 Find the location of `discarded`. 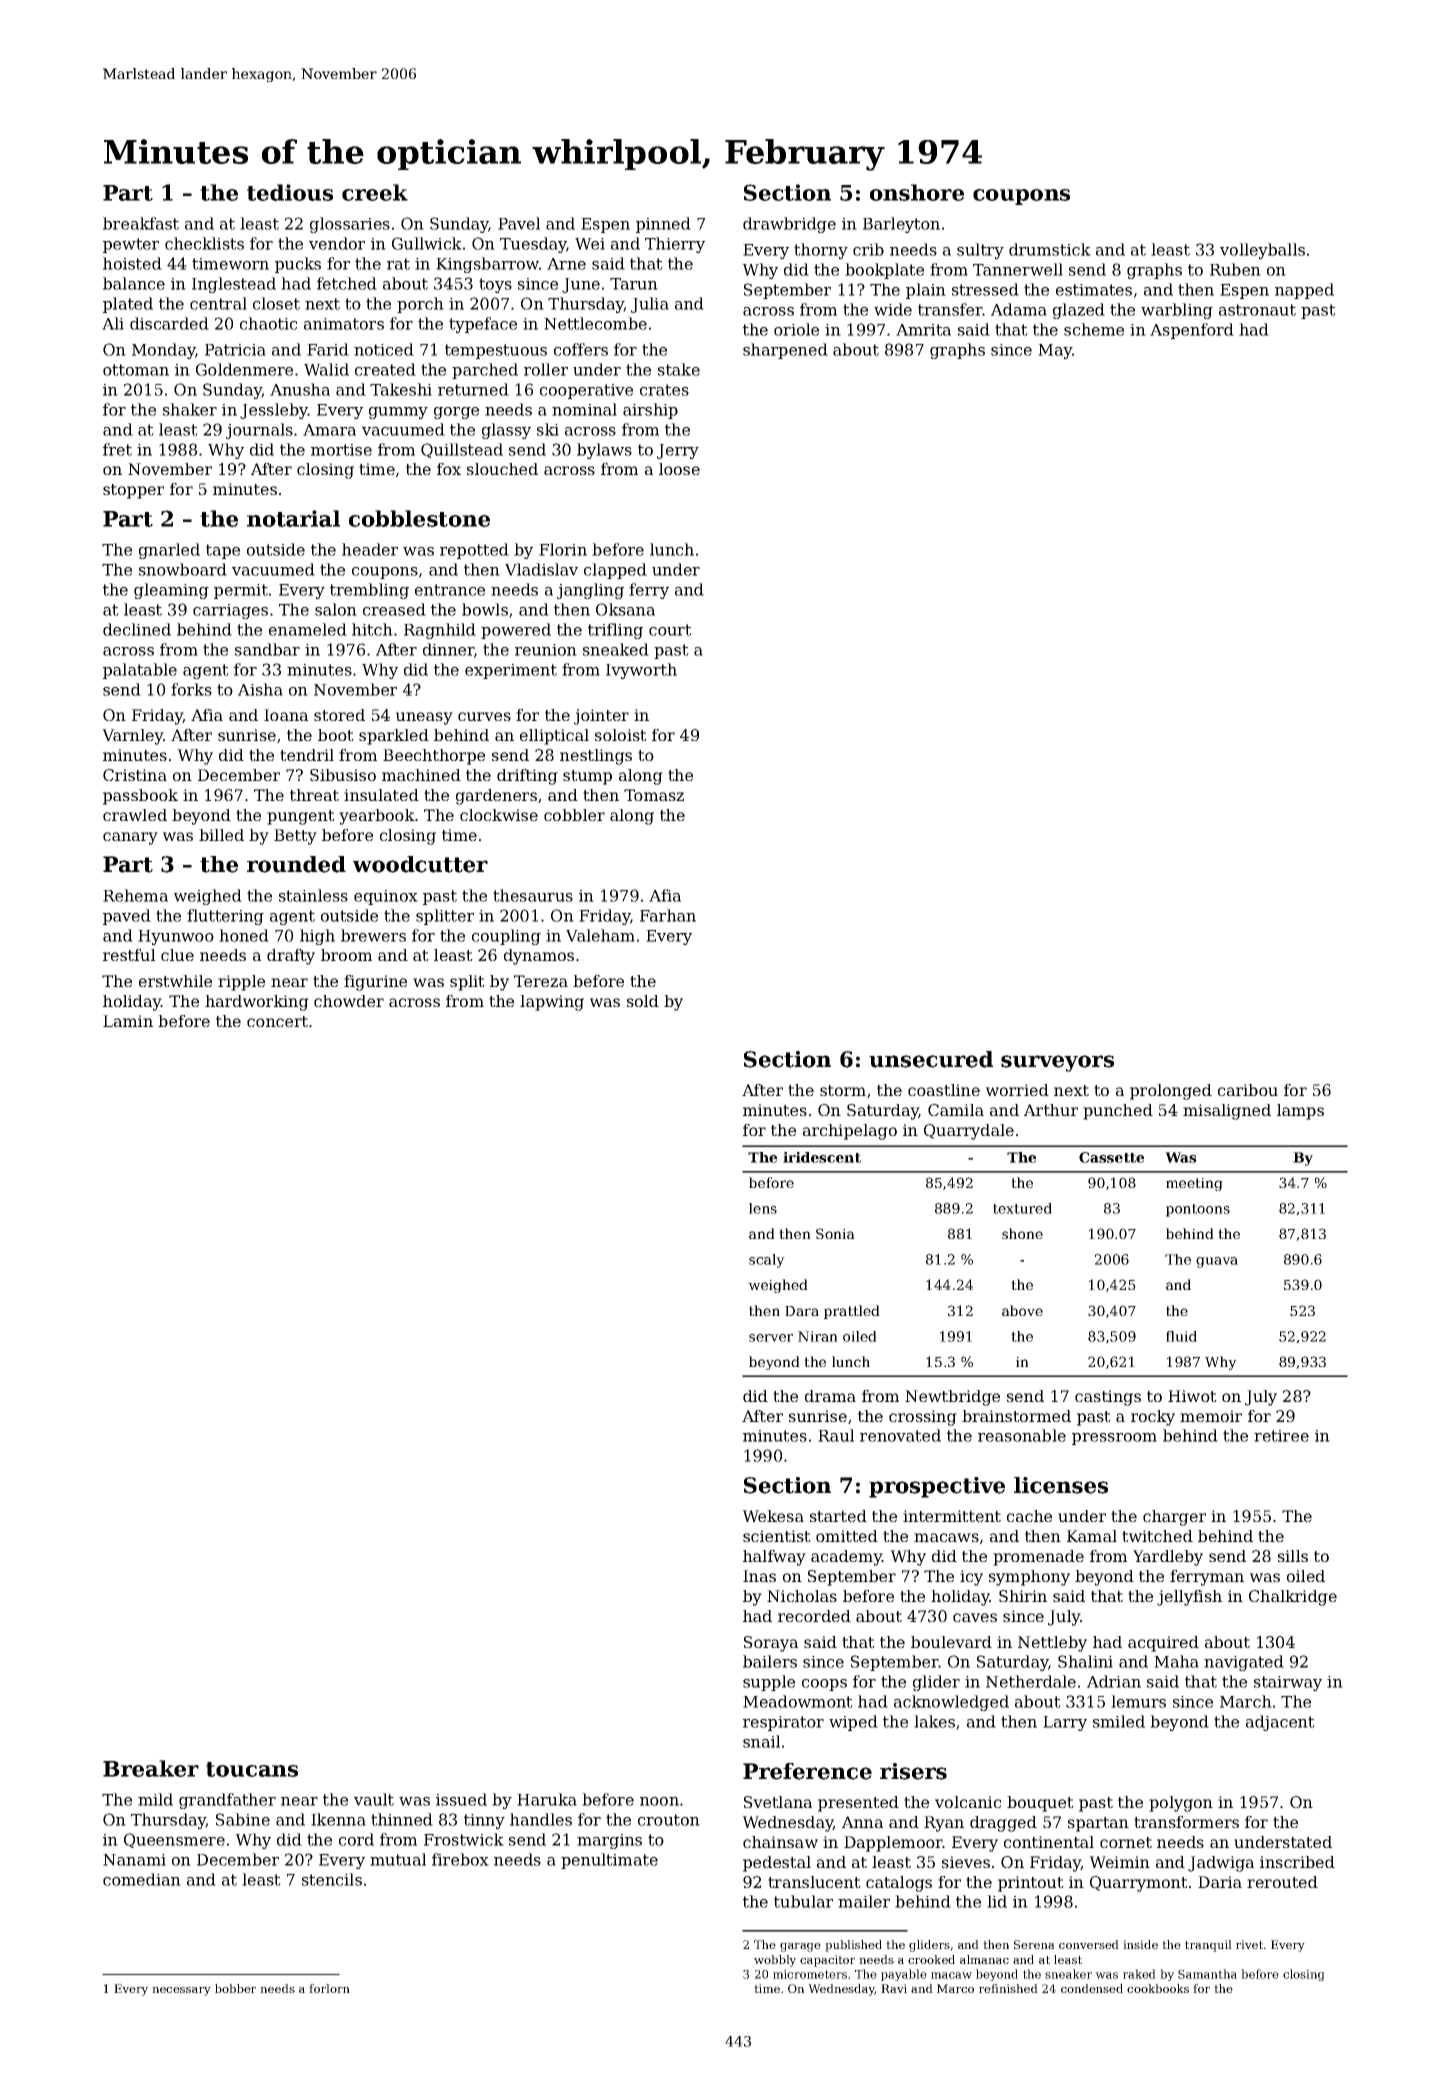

discarded is located at coordinates (169, 323).
